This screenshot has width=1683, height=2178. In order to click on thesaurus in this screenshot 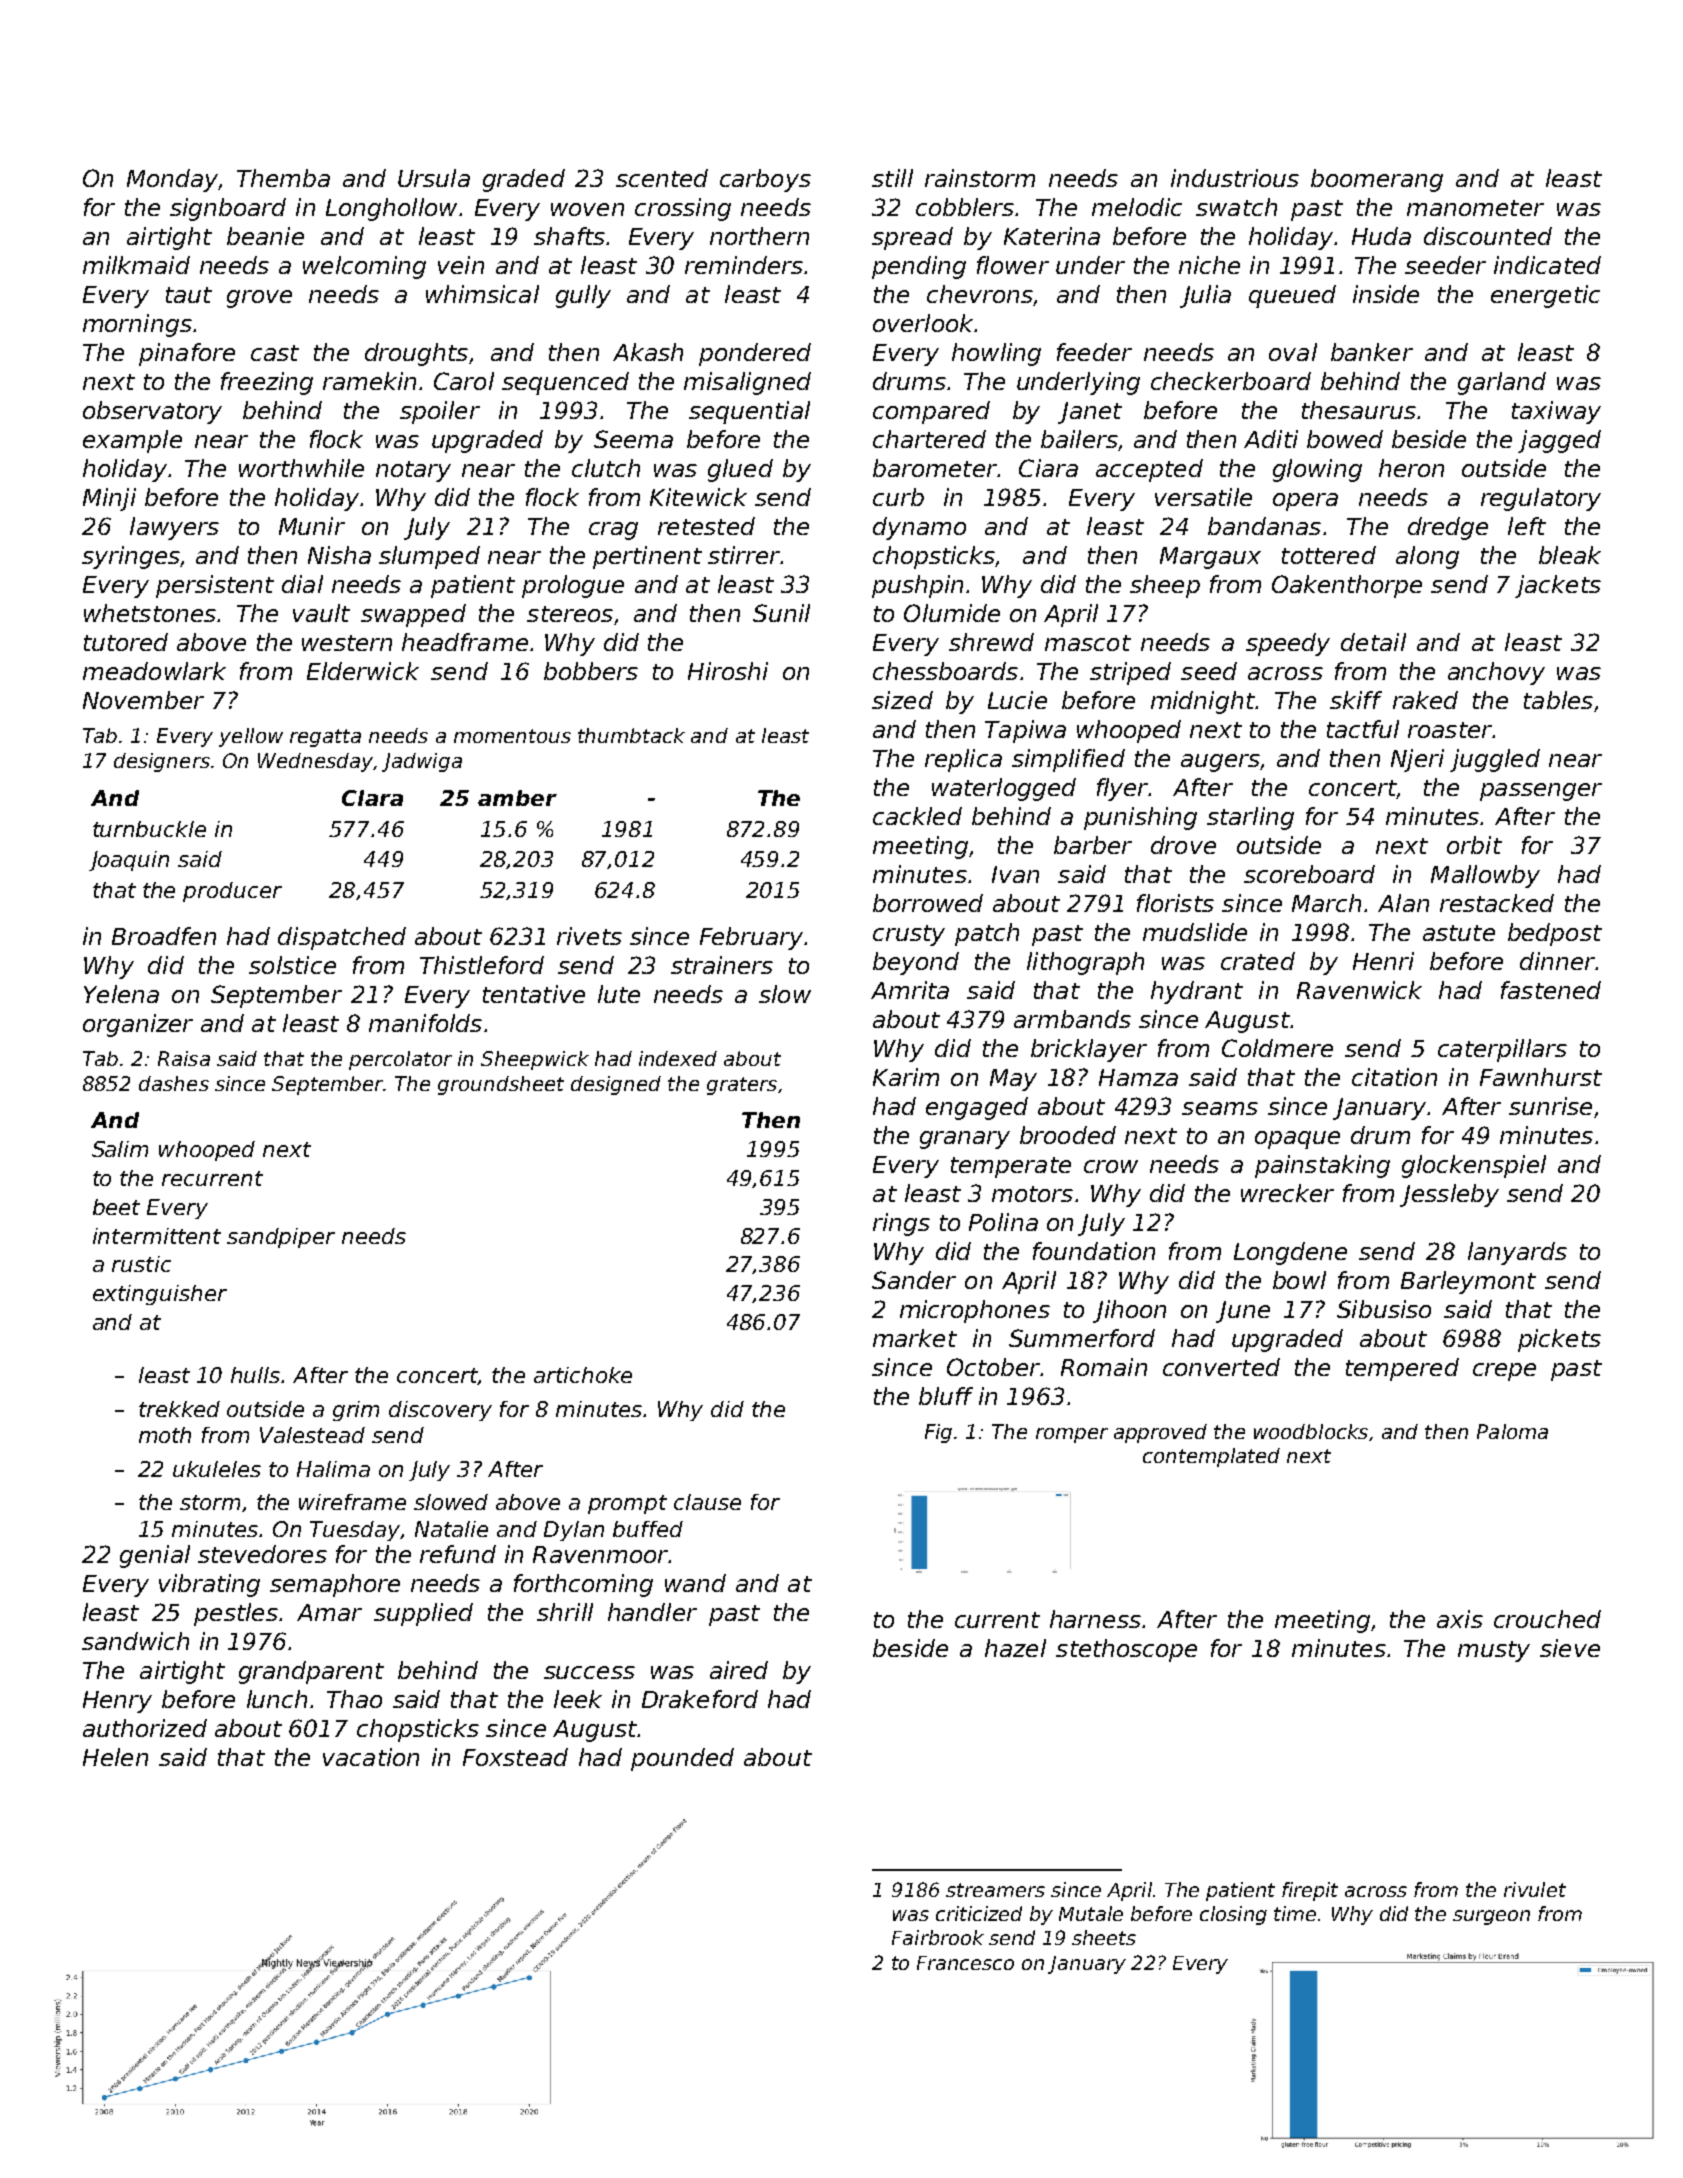, I will do `click(1359, 410)`.
